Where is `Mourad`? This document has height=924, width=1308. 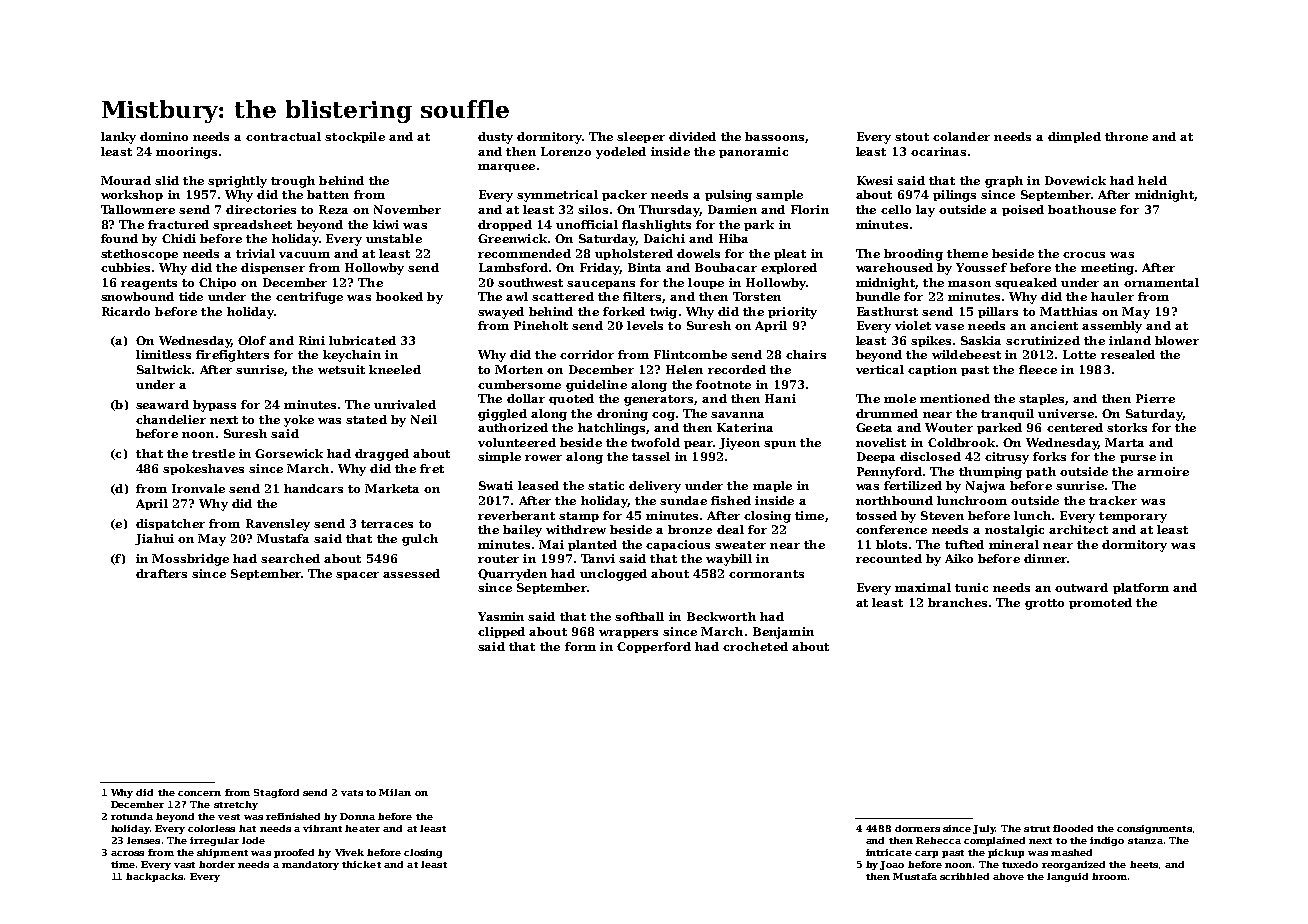
Mourad is located at coordinates (126, 180).
